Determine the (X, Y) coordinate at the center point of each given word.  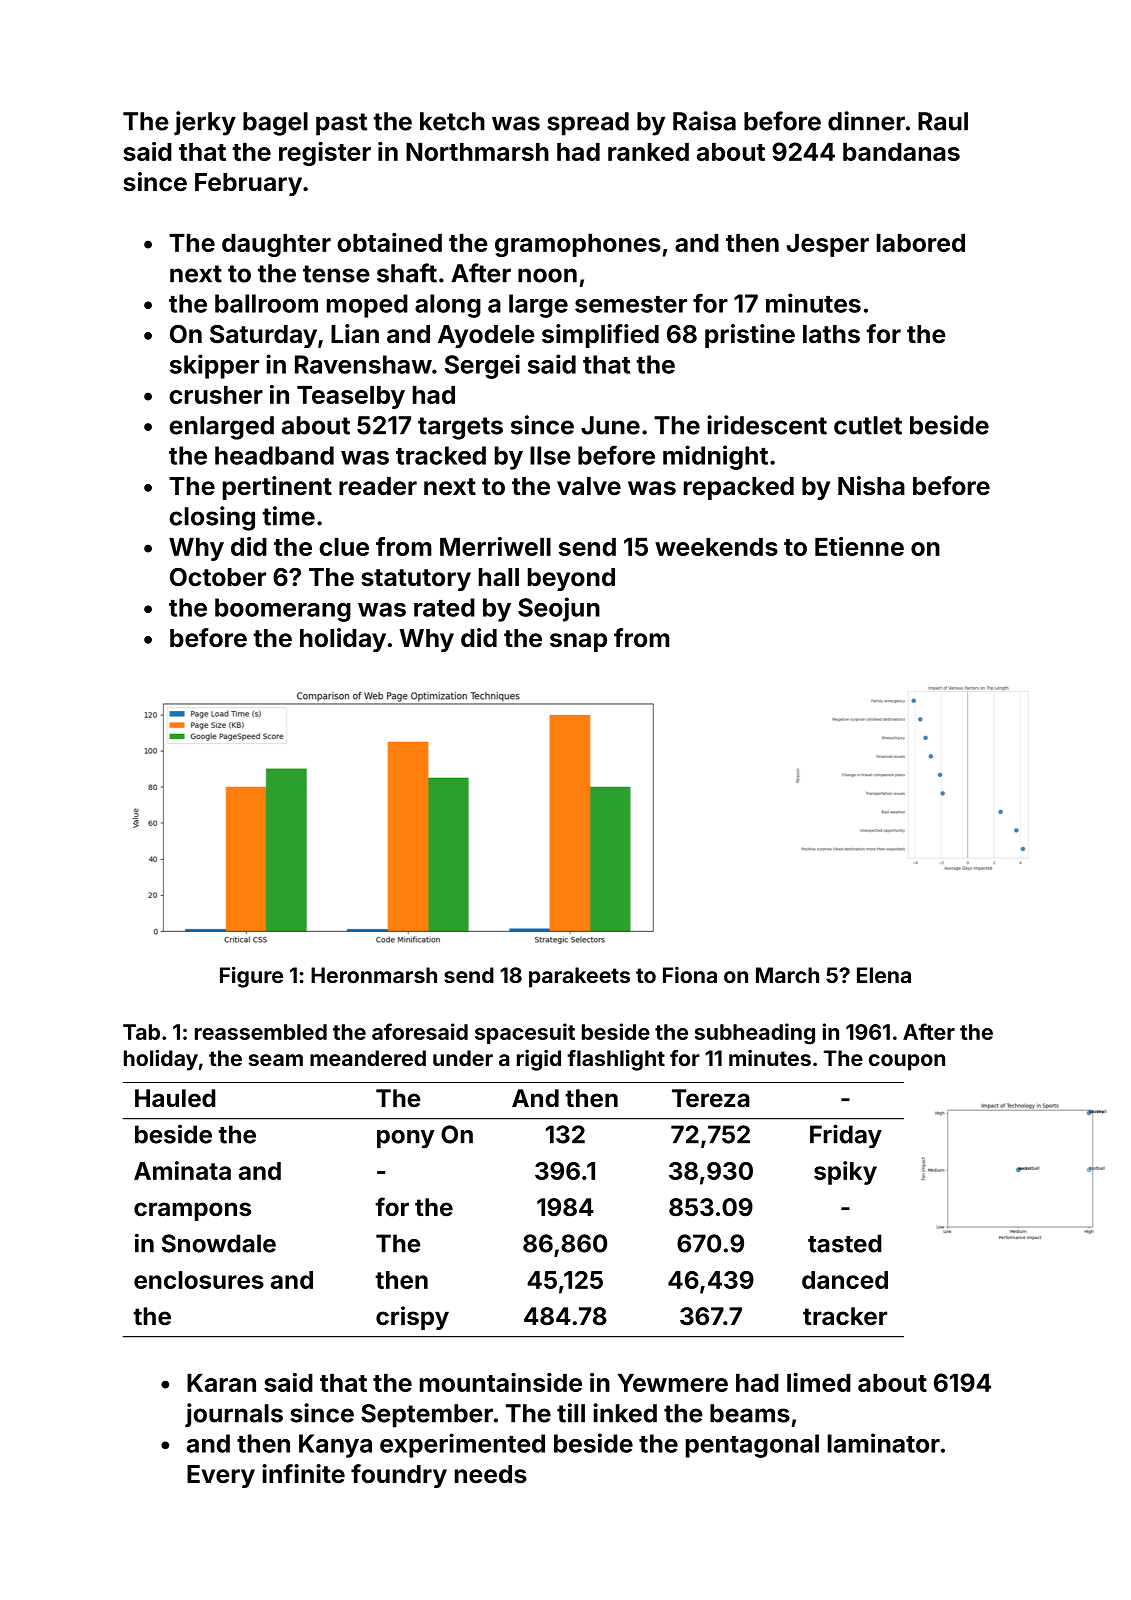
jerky (205, 123)
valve (589, 486)
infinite (303, 1474)
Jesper (828, 245)
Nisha (871, 486)
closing (212, 518)
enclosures (199, 1280)
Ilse (550, 455)
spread (588, 124)
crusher (216, 395)
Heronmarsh (374, 975)
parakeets (579, 977)
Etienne (859, 546)
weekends (716, 547)
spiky (845, 1173)
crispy (412, 1318)
